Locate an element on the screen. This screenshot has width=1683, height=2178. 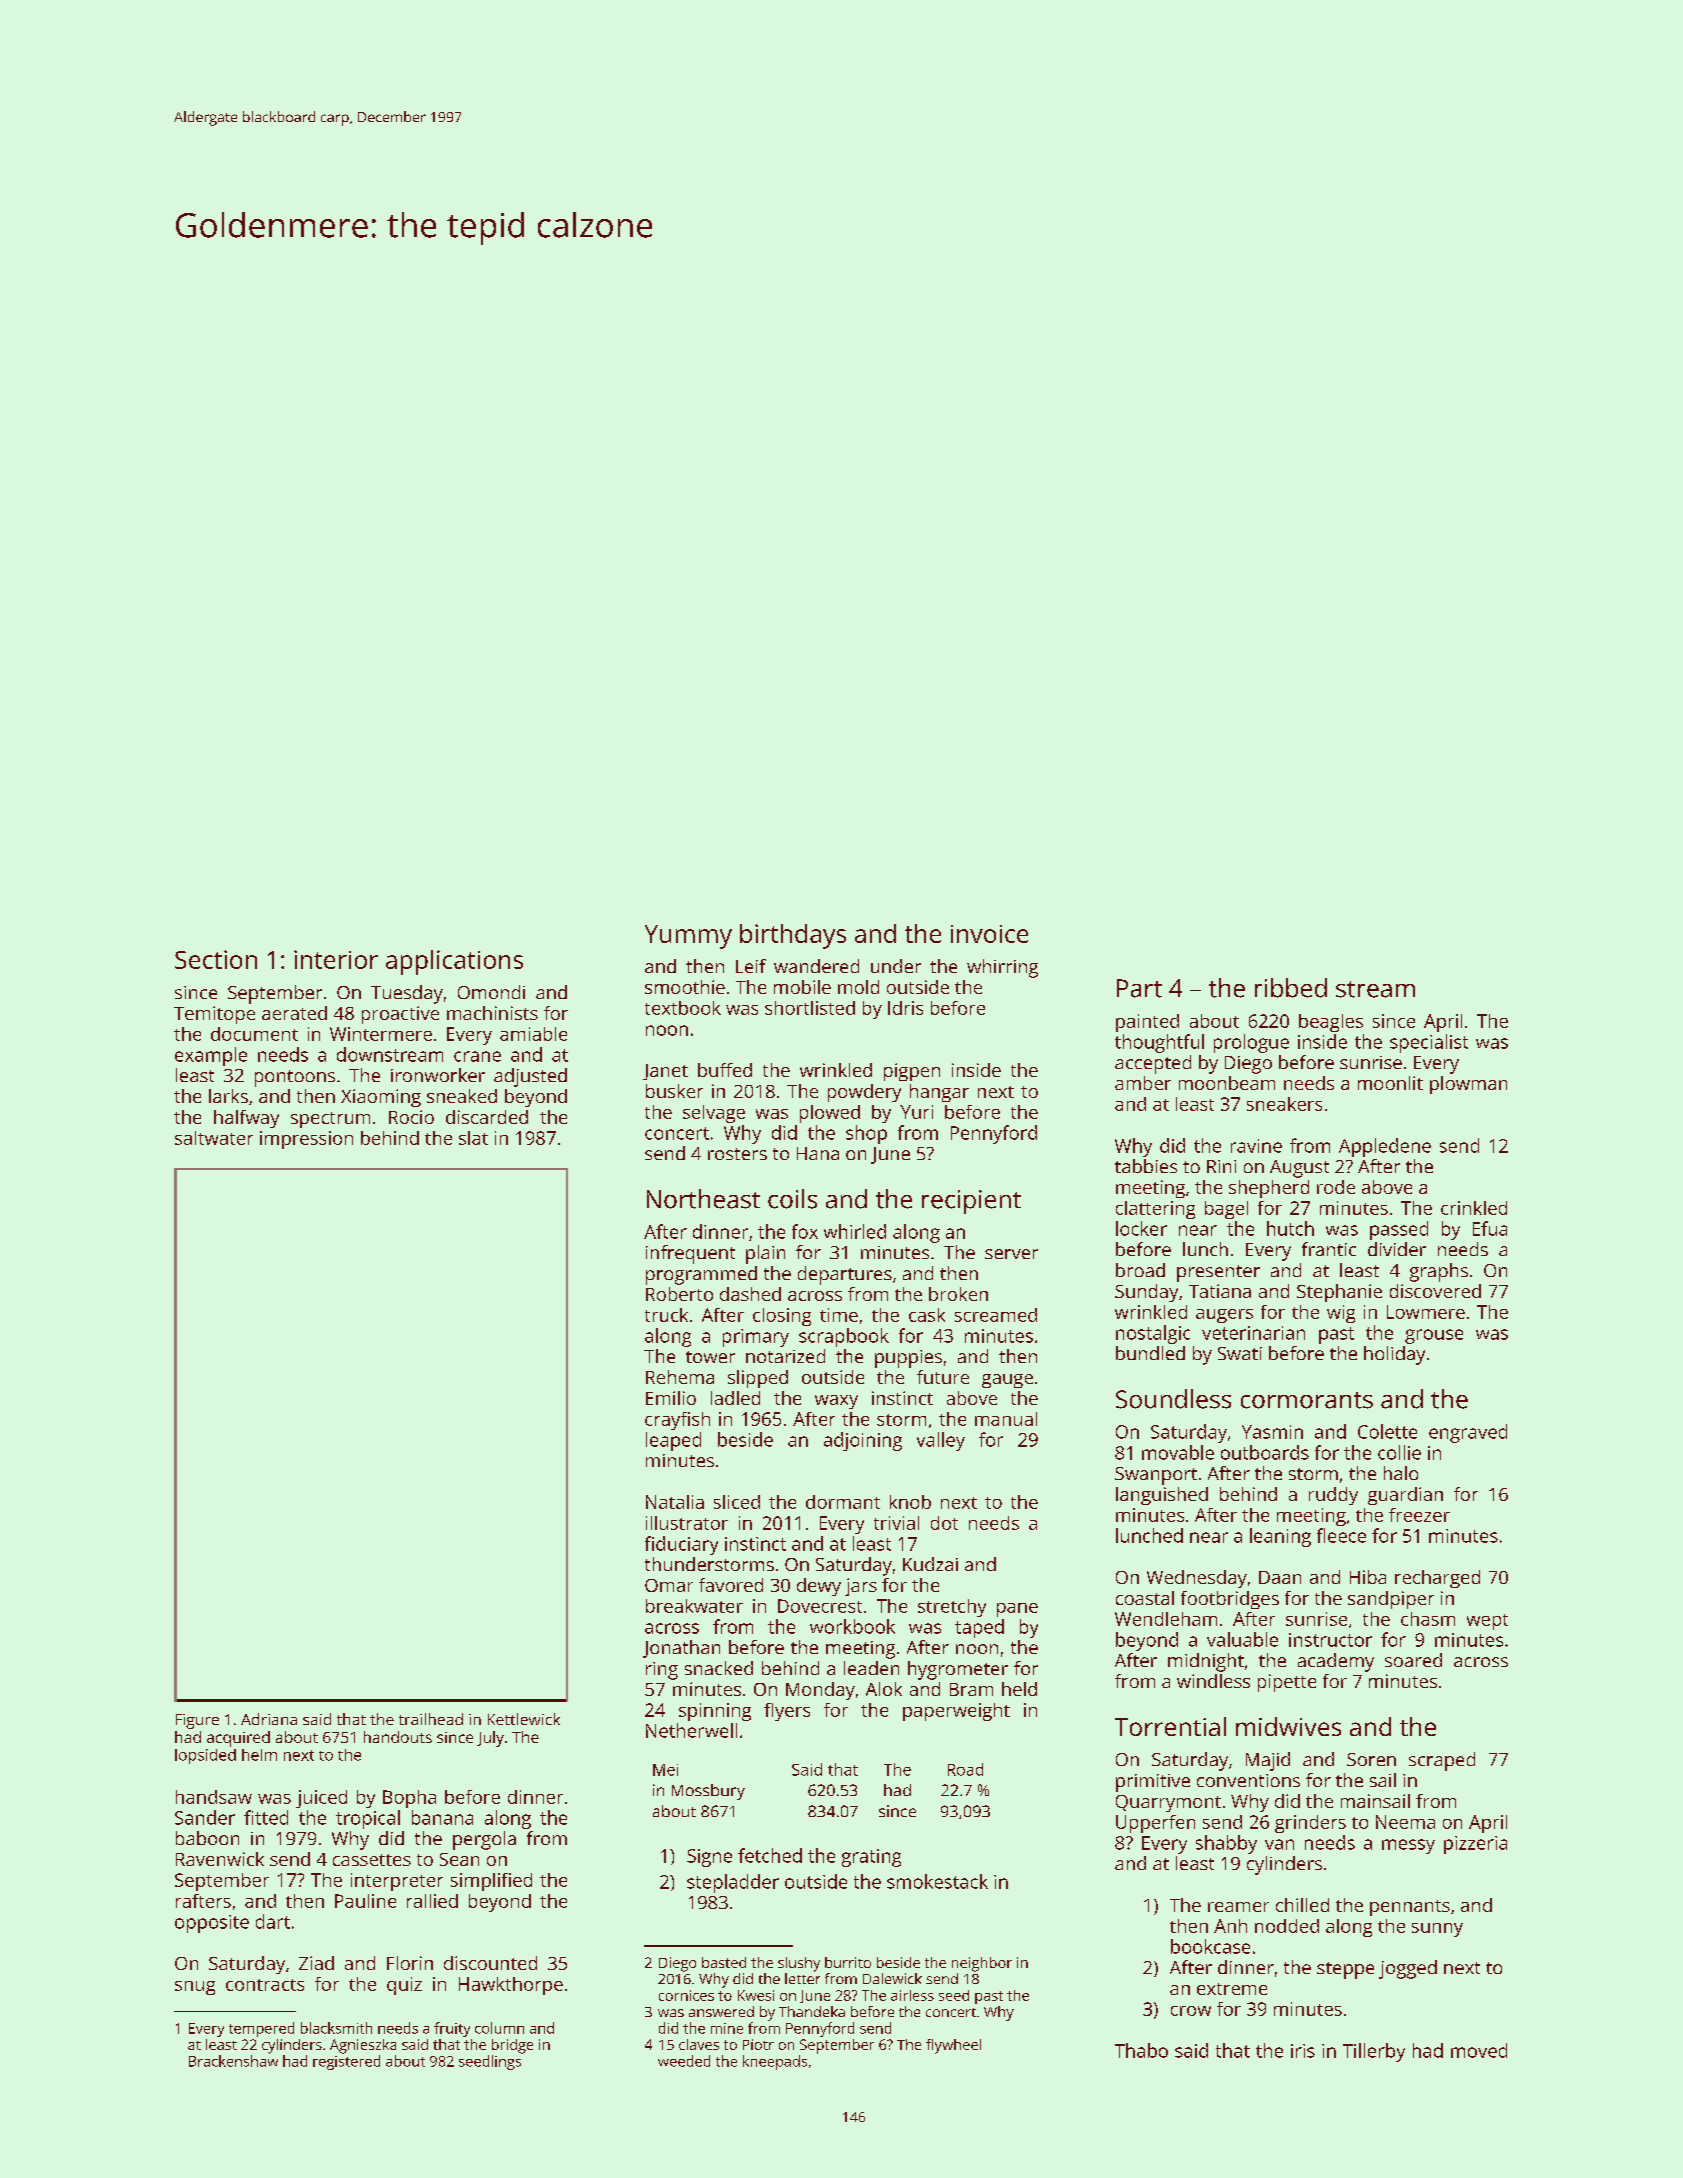
freezer is located at coordinates (1419, 1515).
